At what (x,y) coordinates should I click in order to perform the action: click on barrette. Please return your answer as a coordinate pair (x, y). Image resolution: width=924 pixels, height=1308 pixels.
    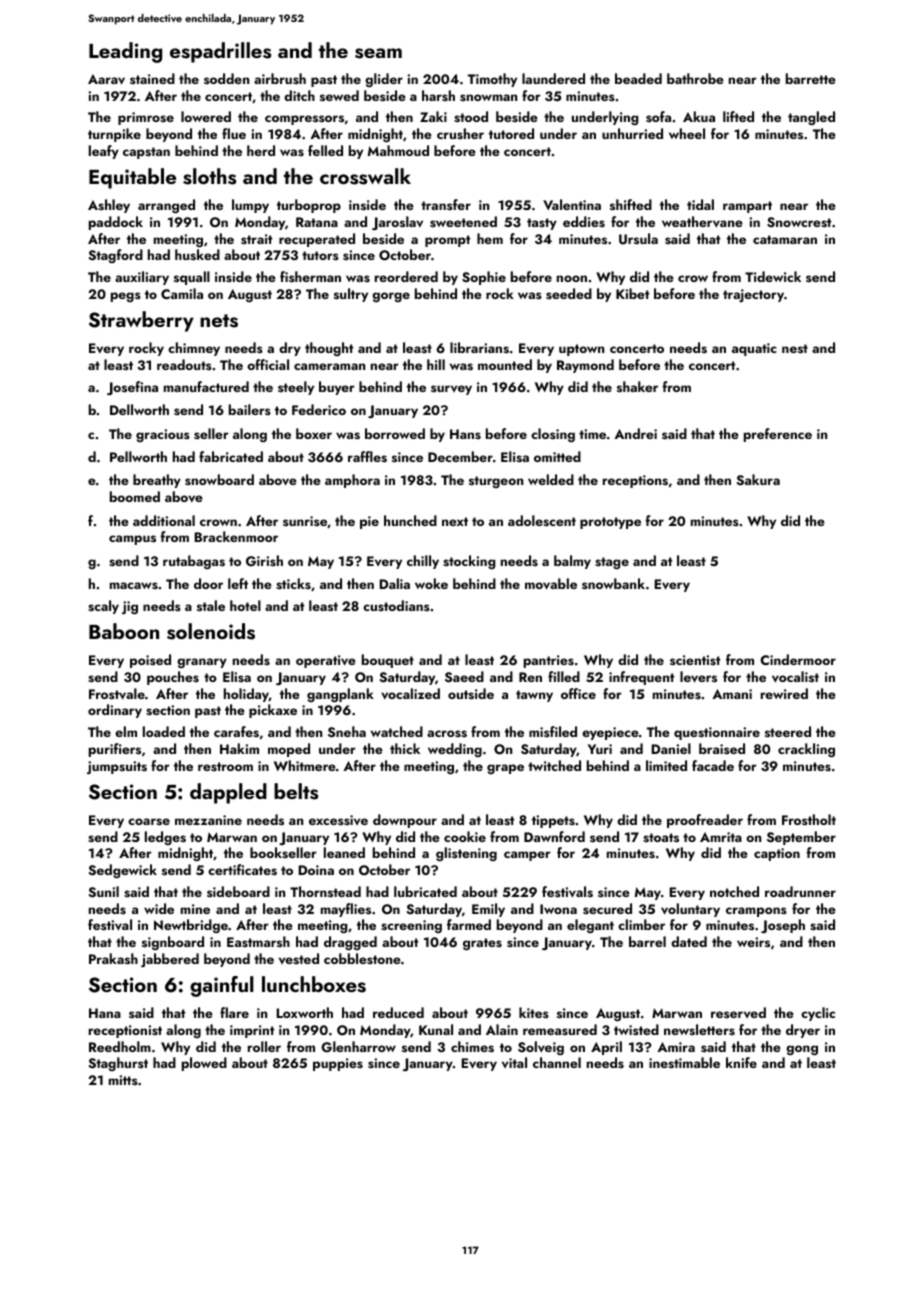
    Looking at the image, I should click on (811, 78).
